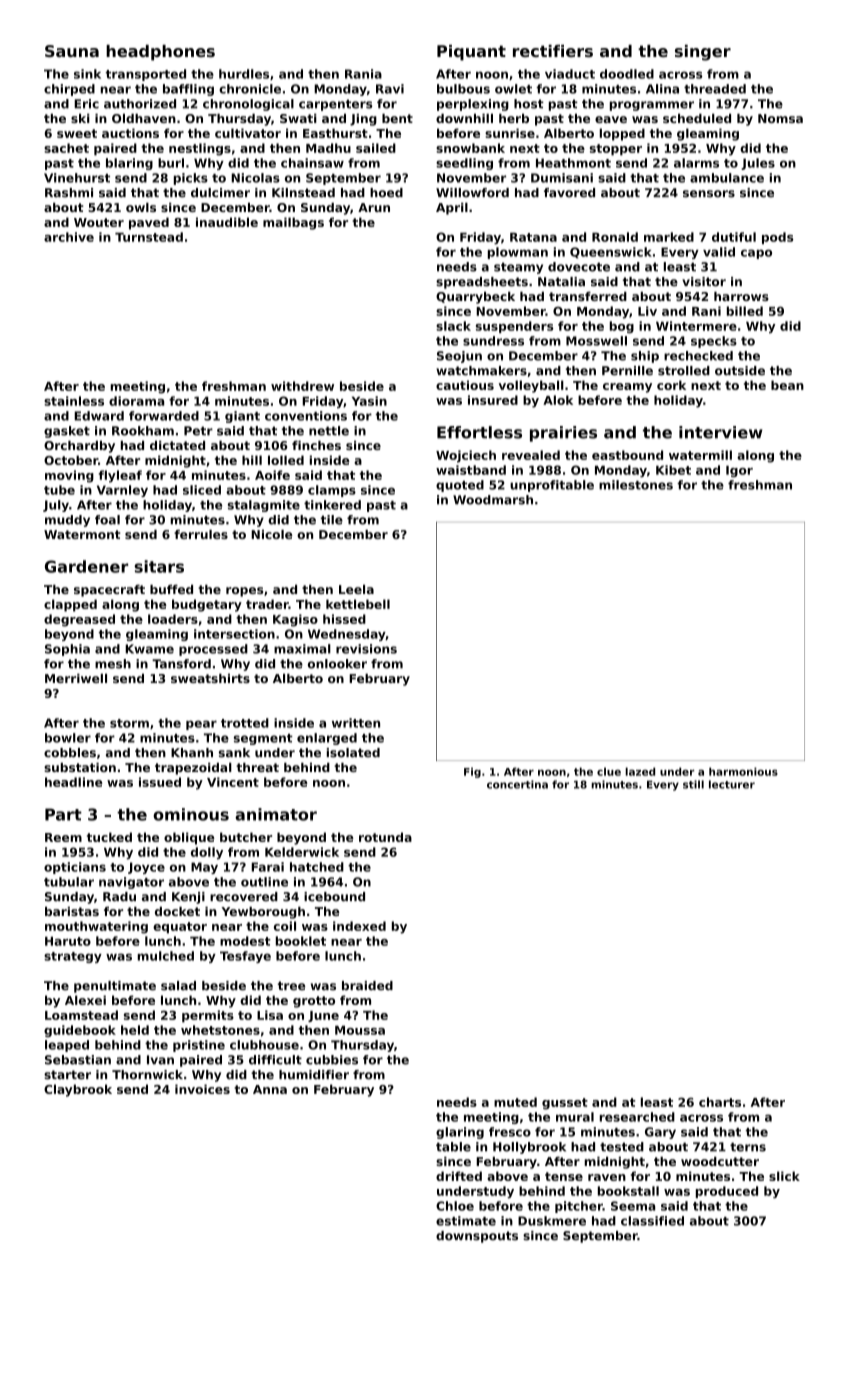  What do you see at coordinates (356, 723) in the screenshot?
I see `written` at bounding box center [356, 723].
